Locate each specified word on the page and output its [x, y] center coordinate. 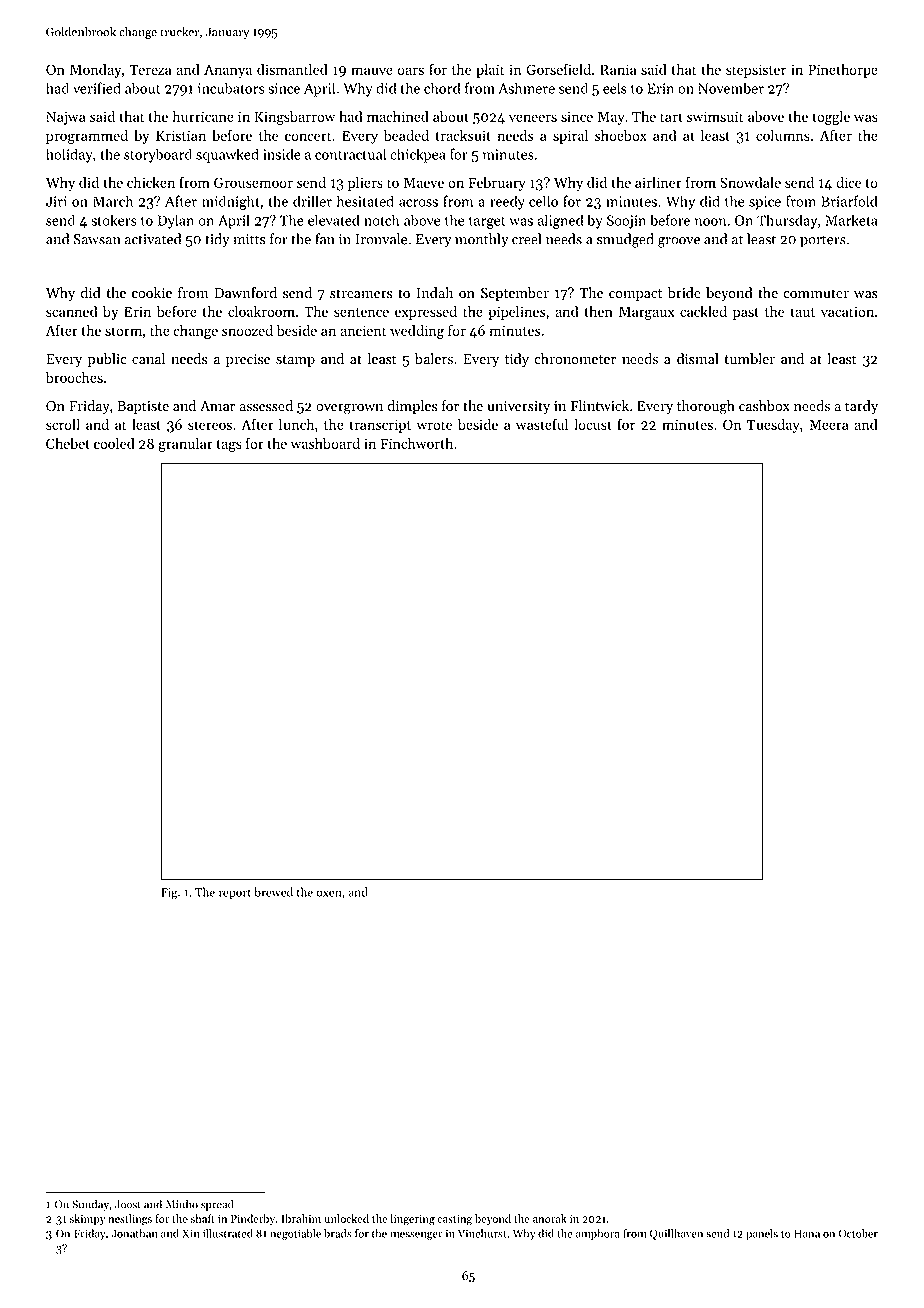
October [858, 1233]
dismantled [292, 69]
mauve [372, 71]
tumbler [750, 359]
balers [434, 359]
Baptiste [143, 407]
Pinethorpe [843, 71]
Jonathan [134, 1233]
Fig [169, 894]
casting [454, 1220]
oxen [329, 893]
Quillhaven [676, 1234]
